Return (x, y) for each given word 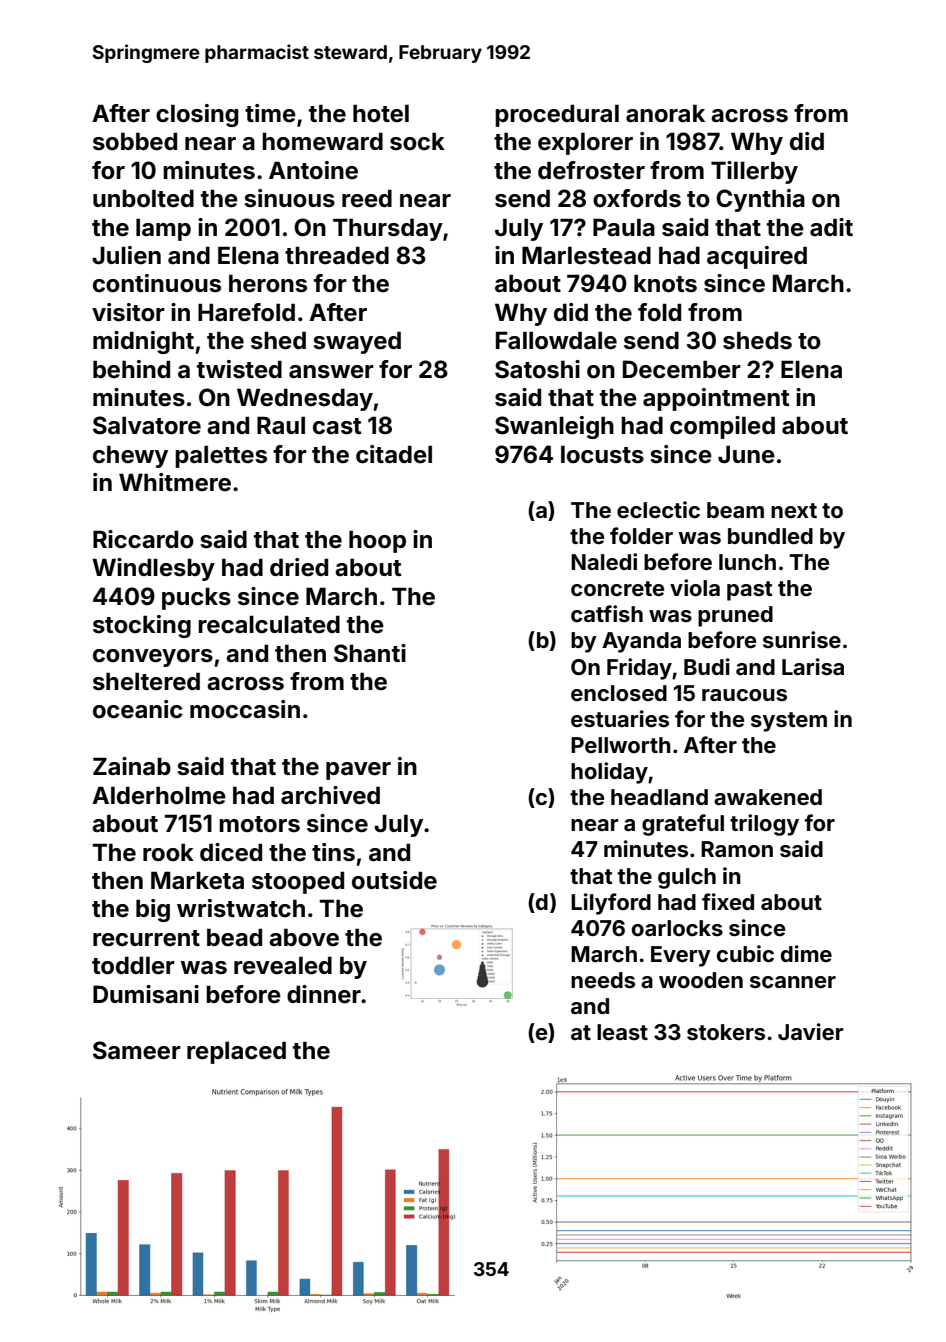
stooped (298, 882)
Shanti (370, 653)
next (794, 510)
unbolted (143, 198)
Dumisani (146, 994)
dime (806, 953)
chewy (130, 456)
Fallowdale (556, 340)
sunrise (802, 639)
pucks (196, 598)
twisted (239, 369)
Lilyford (611, 904)
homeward (322, 141)
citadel (394, 454)
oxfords (637, 198)
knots (665, 283)
